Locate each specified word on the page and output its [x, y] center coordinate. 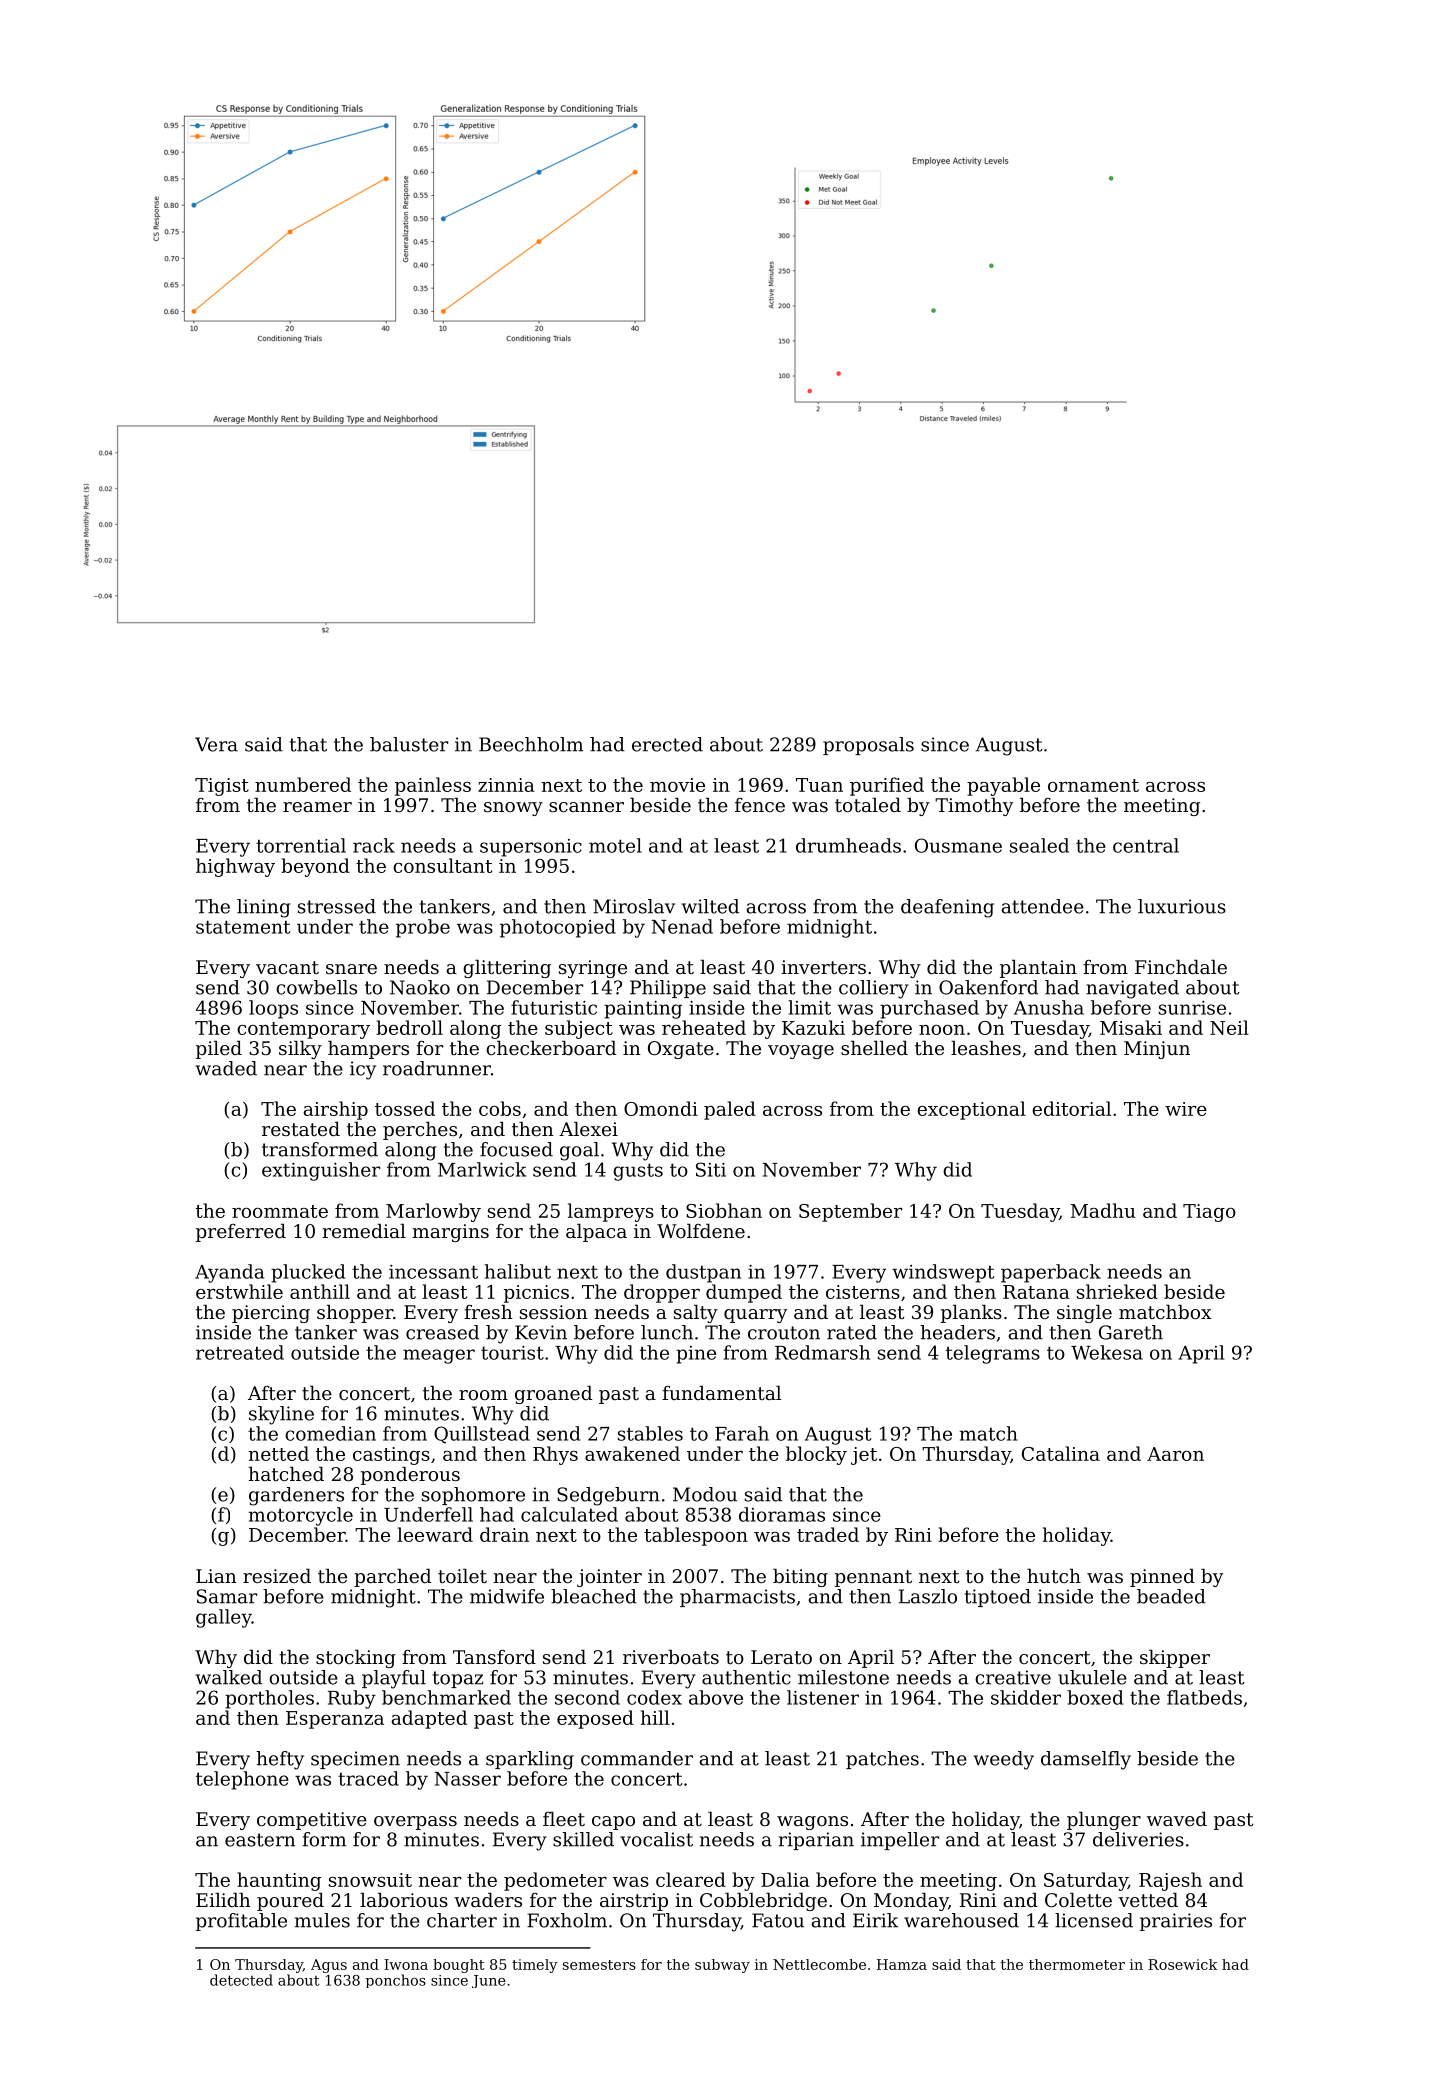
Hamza [902, 1964]
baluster [409, 744]
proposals [868, 746]
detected [241, 1980]
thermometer [1077, 1964]
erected [667, 744]
